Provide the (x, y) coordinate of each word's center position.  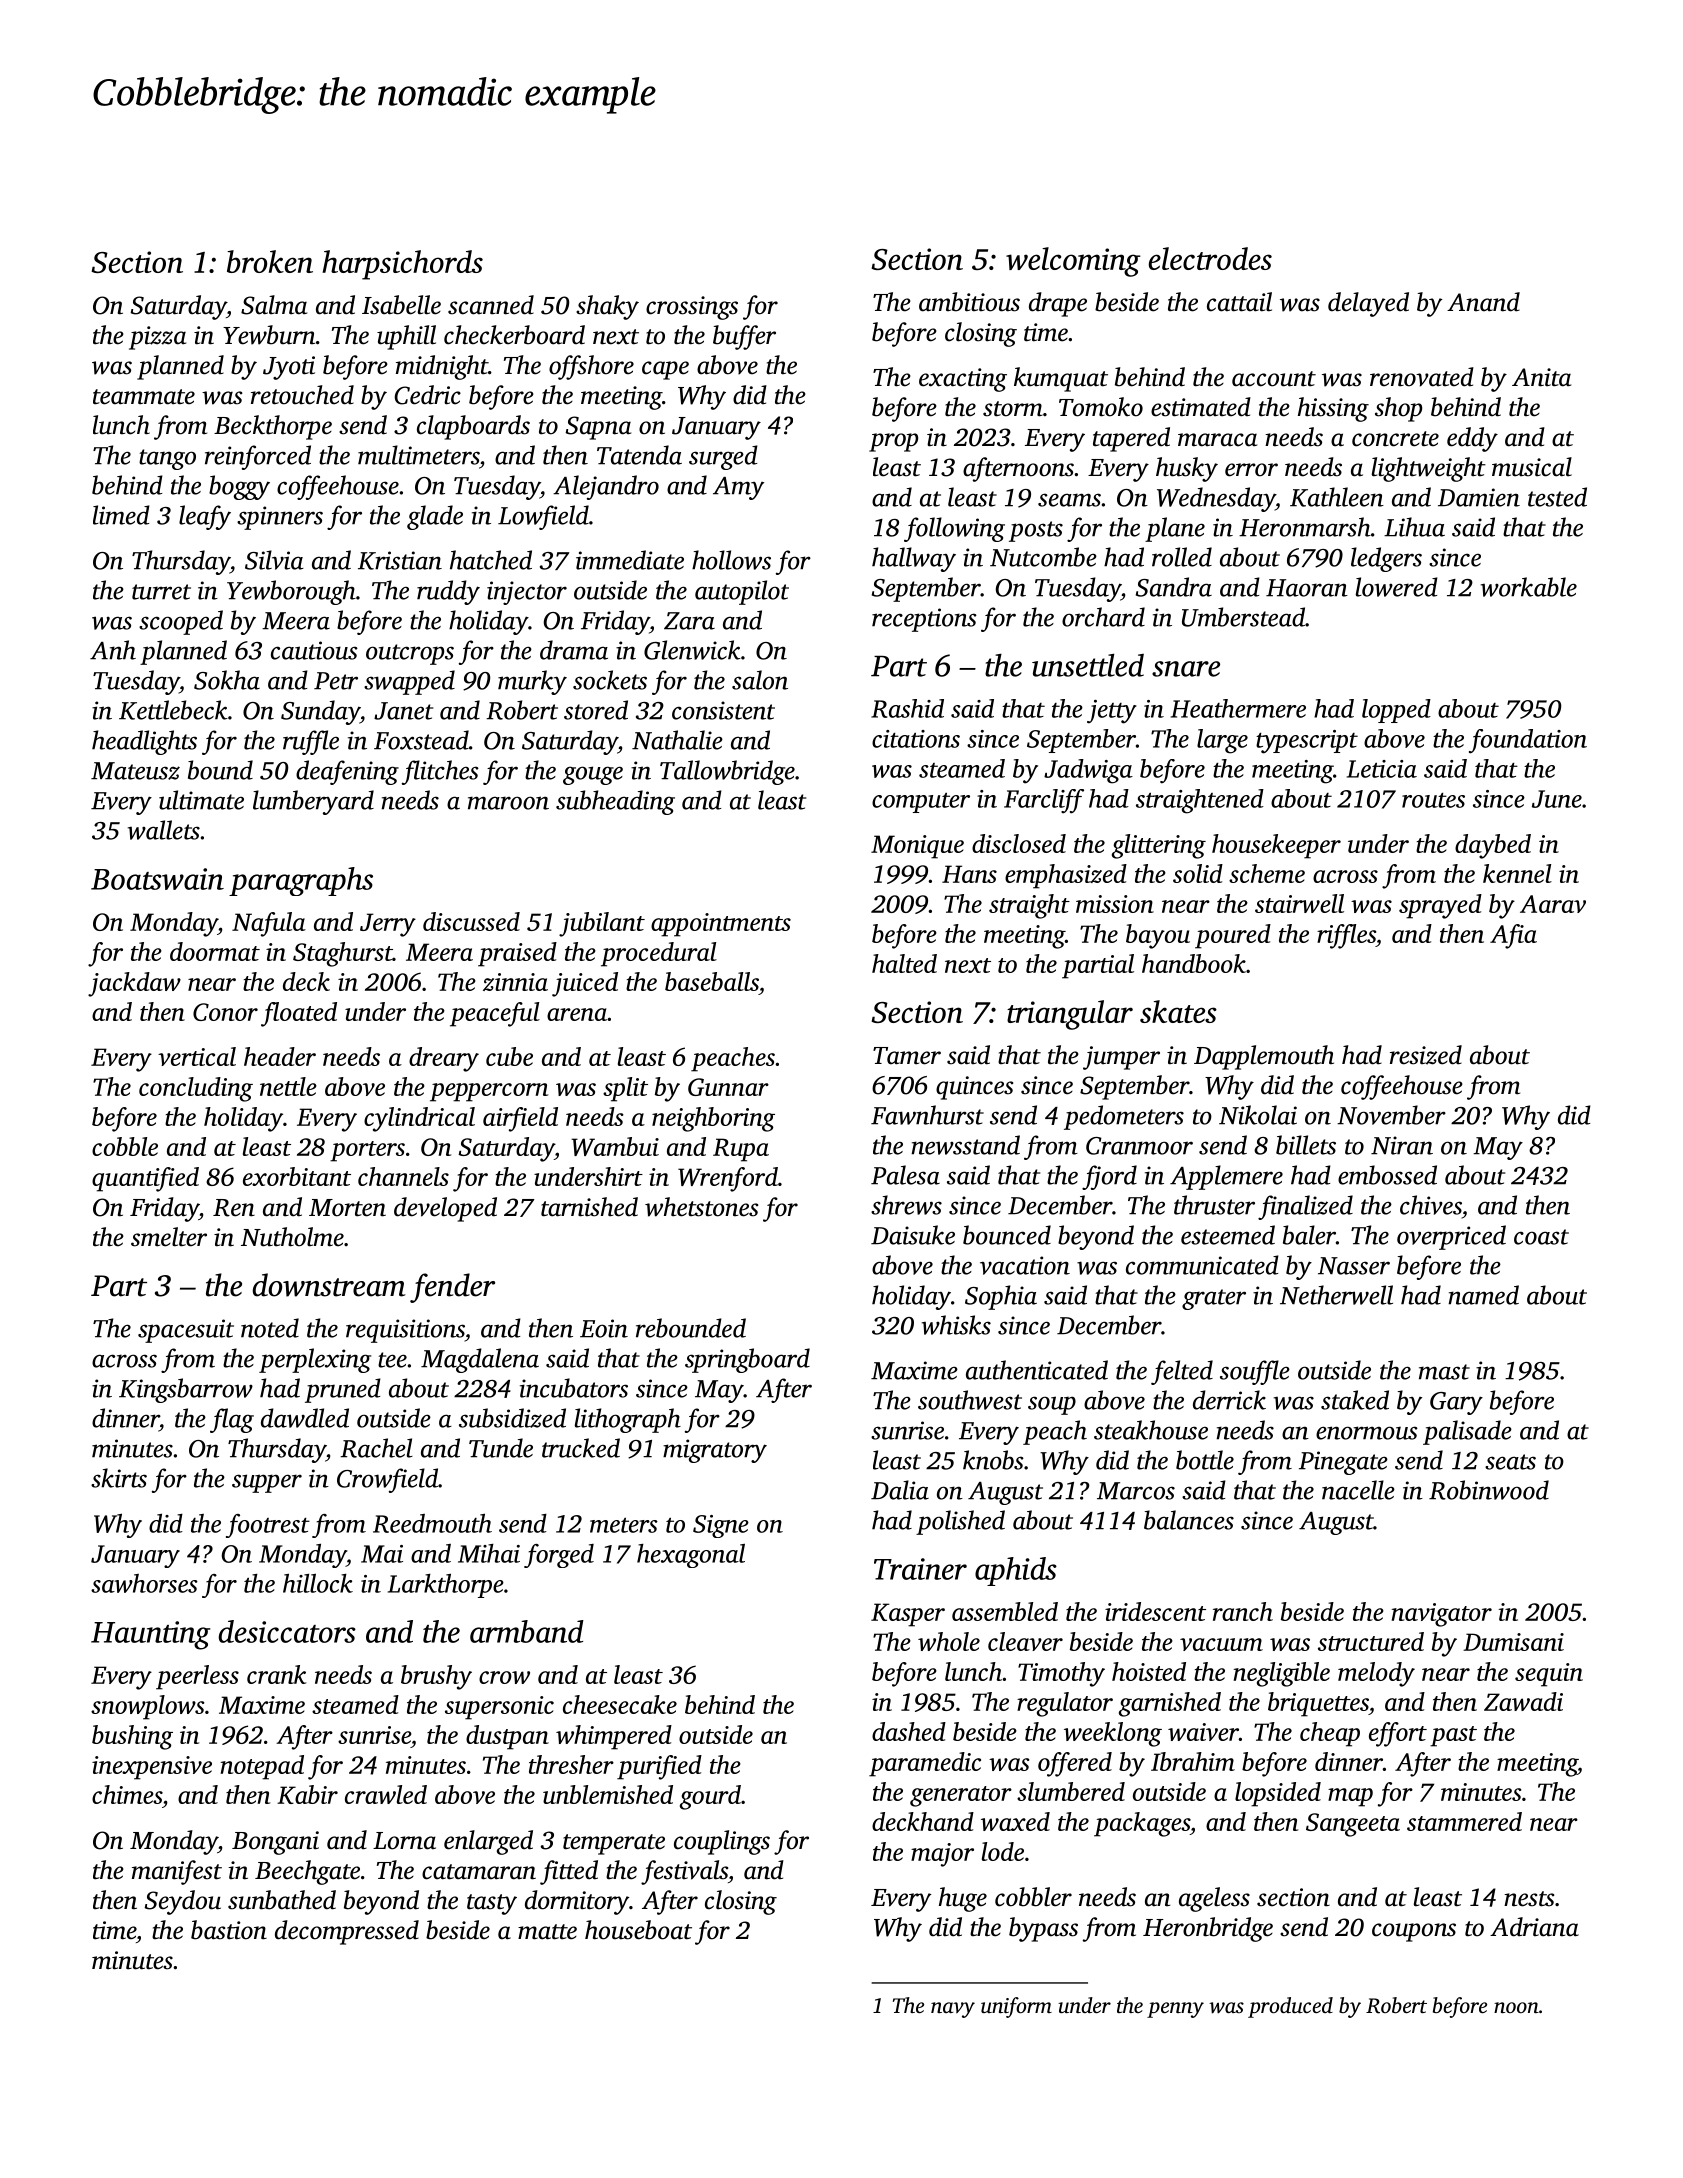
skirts (119, 1478)
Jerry (388, 925)
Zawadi (1523, 1701)
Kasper (908, 1615)
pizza (157, 338)
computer (921, 803)
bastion (229, 1930)
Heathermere (1238, 708)
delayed (1368, 304)
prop (893, 442)
